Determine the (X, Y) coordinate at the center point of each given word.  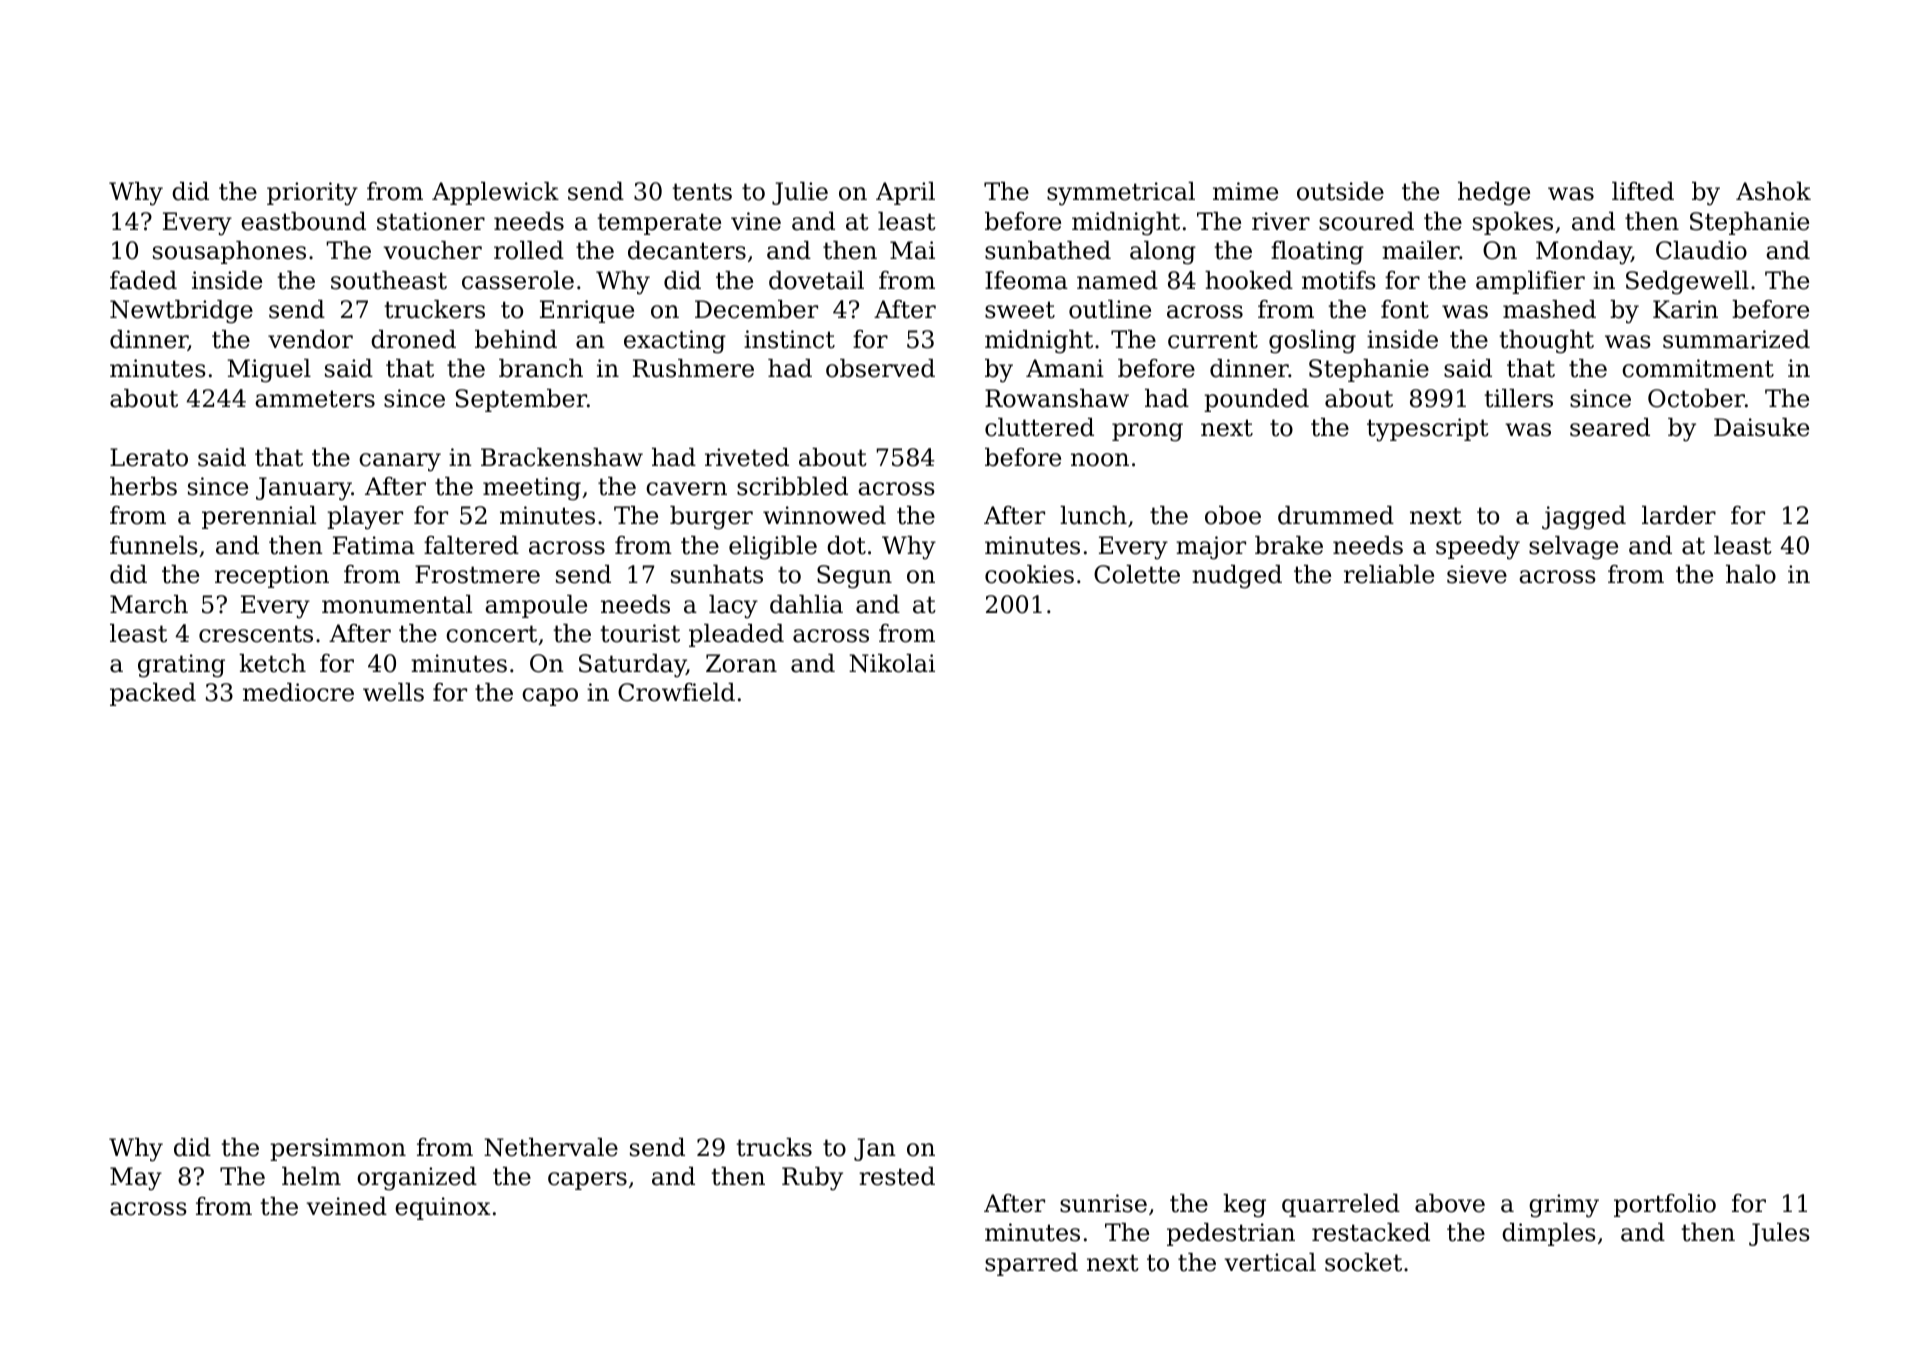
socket (1363, 1262)
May (136, 1179)
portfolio (1665, 1205)
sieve (1477, 574)
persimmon (338, 1149)
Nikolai (892, 663)
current (1213, 340)
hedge (1494, 194)
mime (1245, 191)
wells (393, 692)
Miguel (269, 371)
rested (897, 1176)
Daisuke (1761, 427)
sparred (1031, 1264)
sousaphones (229, 252)
